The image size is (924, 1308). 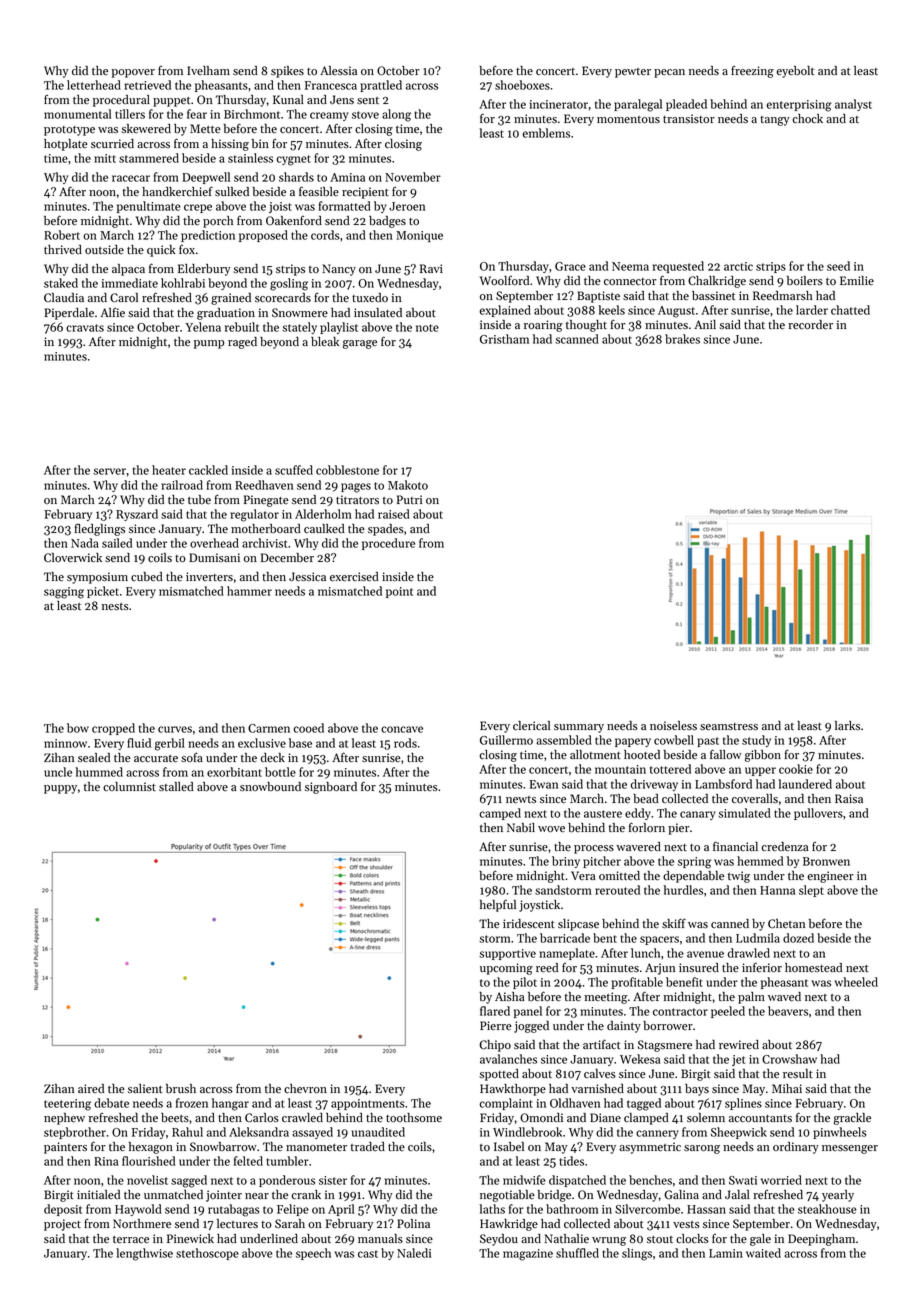 I want to click on concave, so click(x=402, y=729).
